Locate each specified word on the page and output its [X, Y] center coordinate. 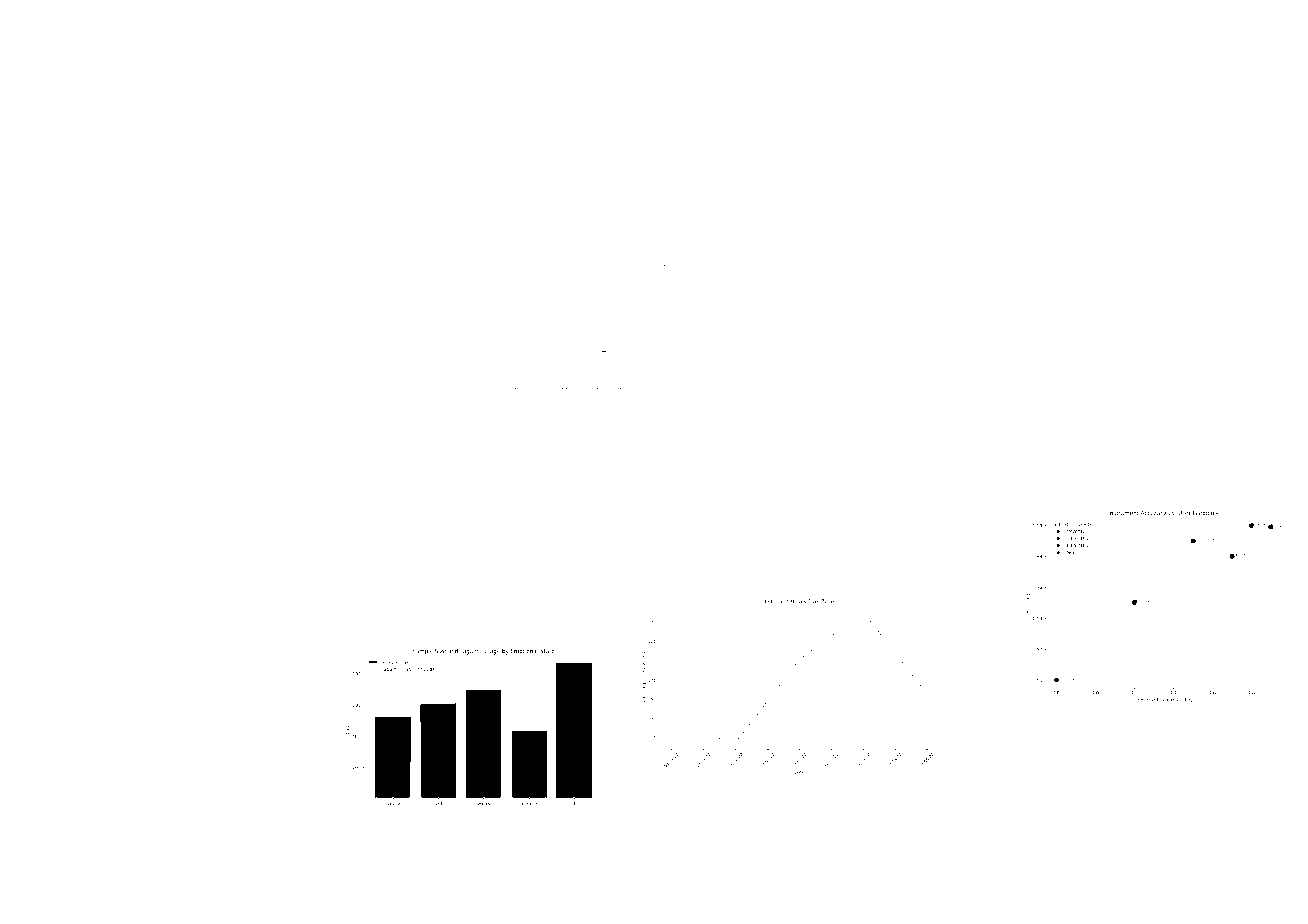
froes [1161, 341]
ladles [250, 225]
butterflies [954, 457]
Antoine [756, 436]
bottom [1231, 185]
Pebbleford [412, 370]
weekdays [891, 261]
